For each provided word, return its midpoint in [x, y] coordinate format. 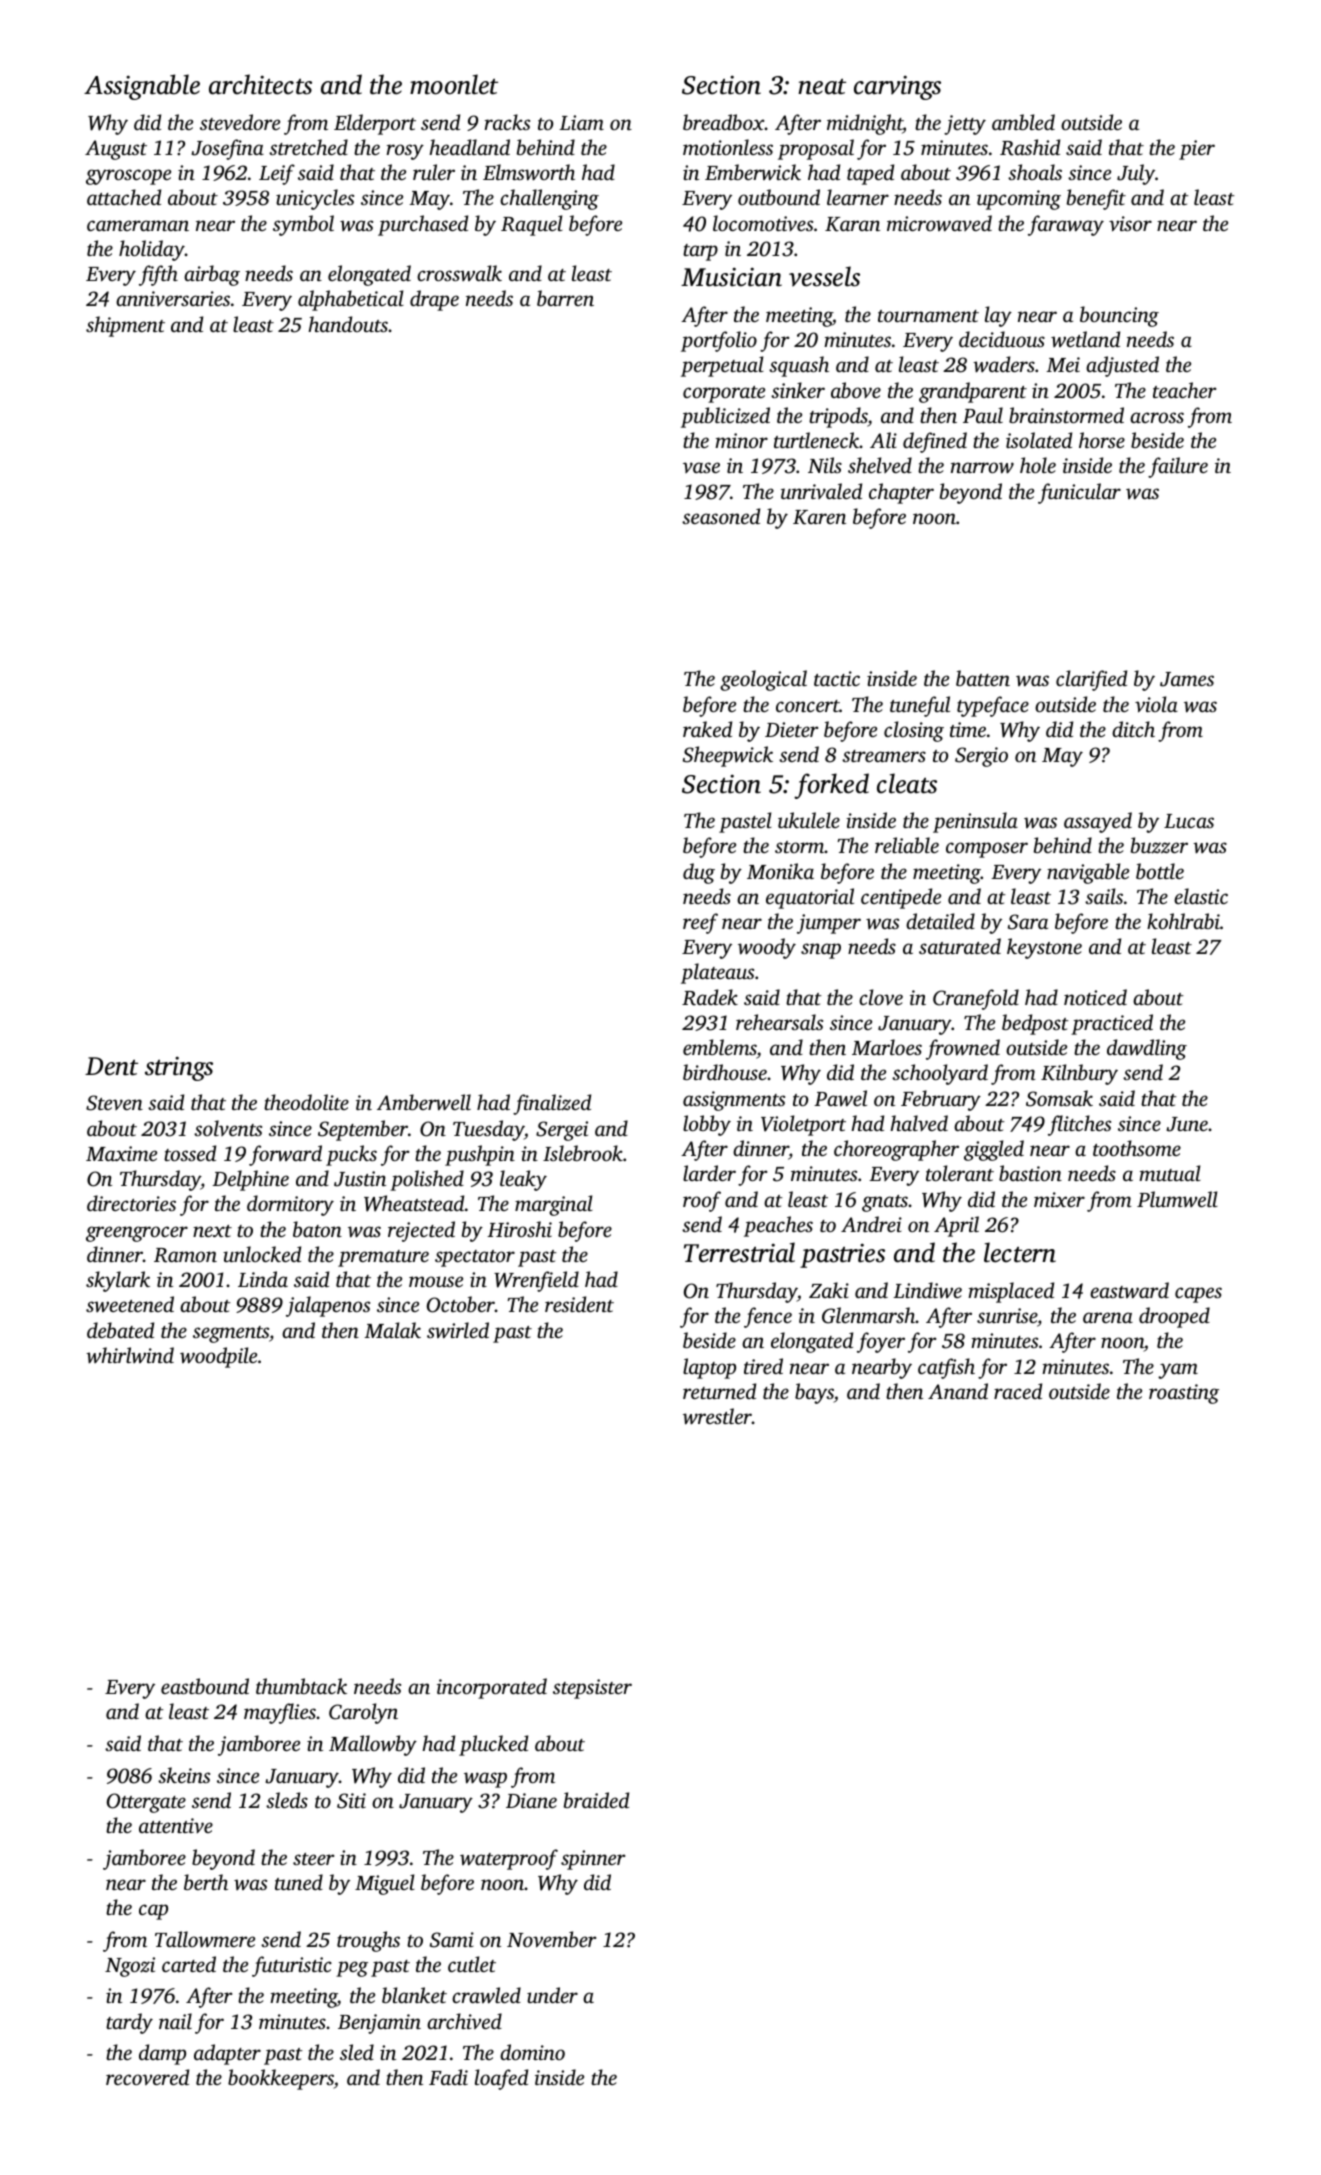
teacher [1184, 390]
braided [596, 1800]
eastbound [205, 1686]
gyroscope [128, 177]
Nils [825, 465]
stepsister [592, 1689]
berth [206, 1882]
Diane [531, 1800]
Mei [1063, 364]
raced [1018, 1391]
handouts [348, 324]
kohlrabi [1183, 921]
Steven [114, 1103]
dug [699, 873]
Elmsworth [529, 172]
